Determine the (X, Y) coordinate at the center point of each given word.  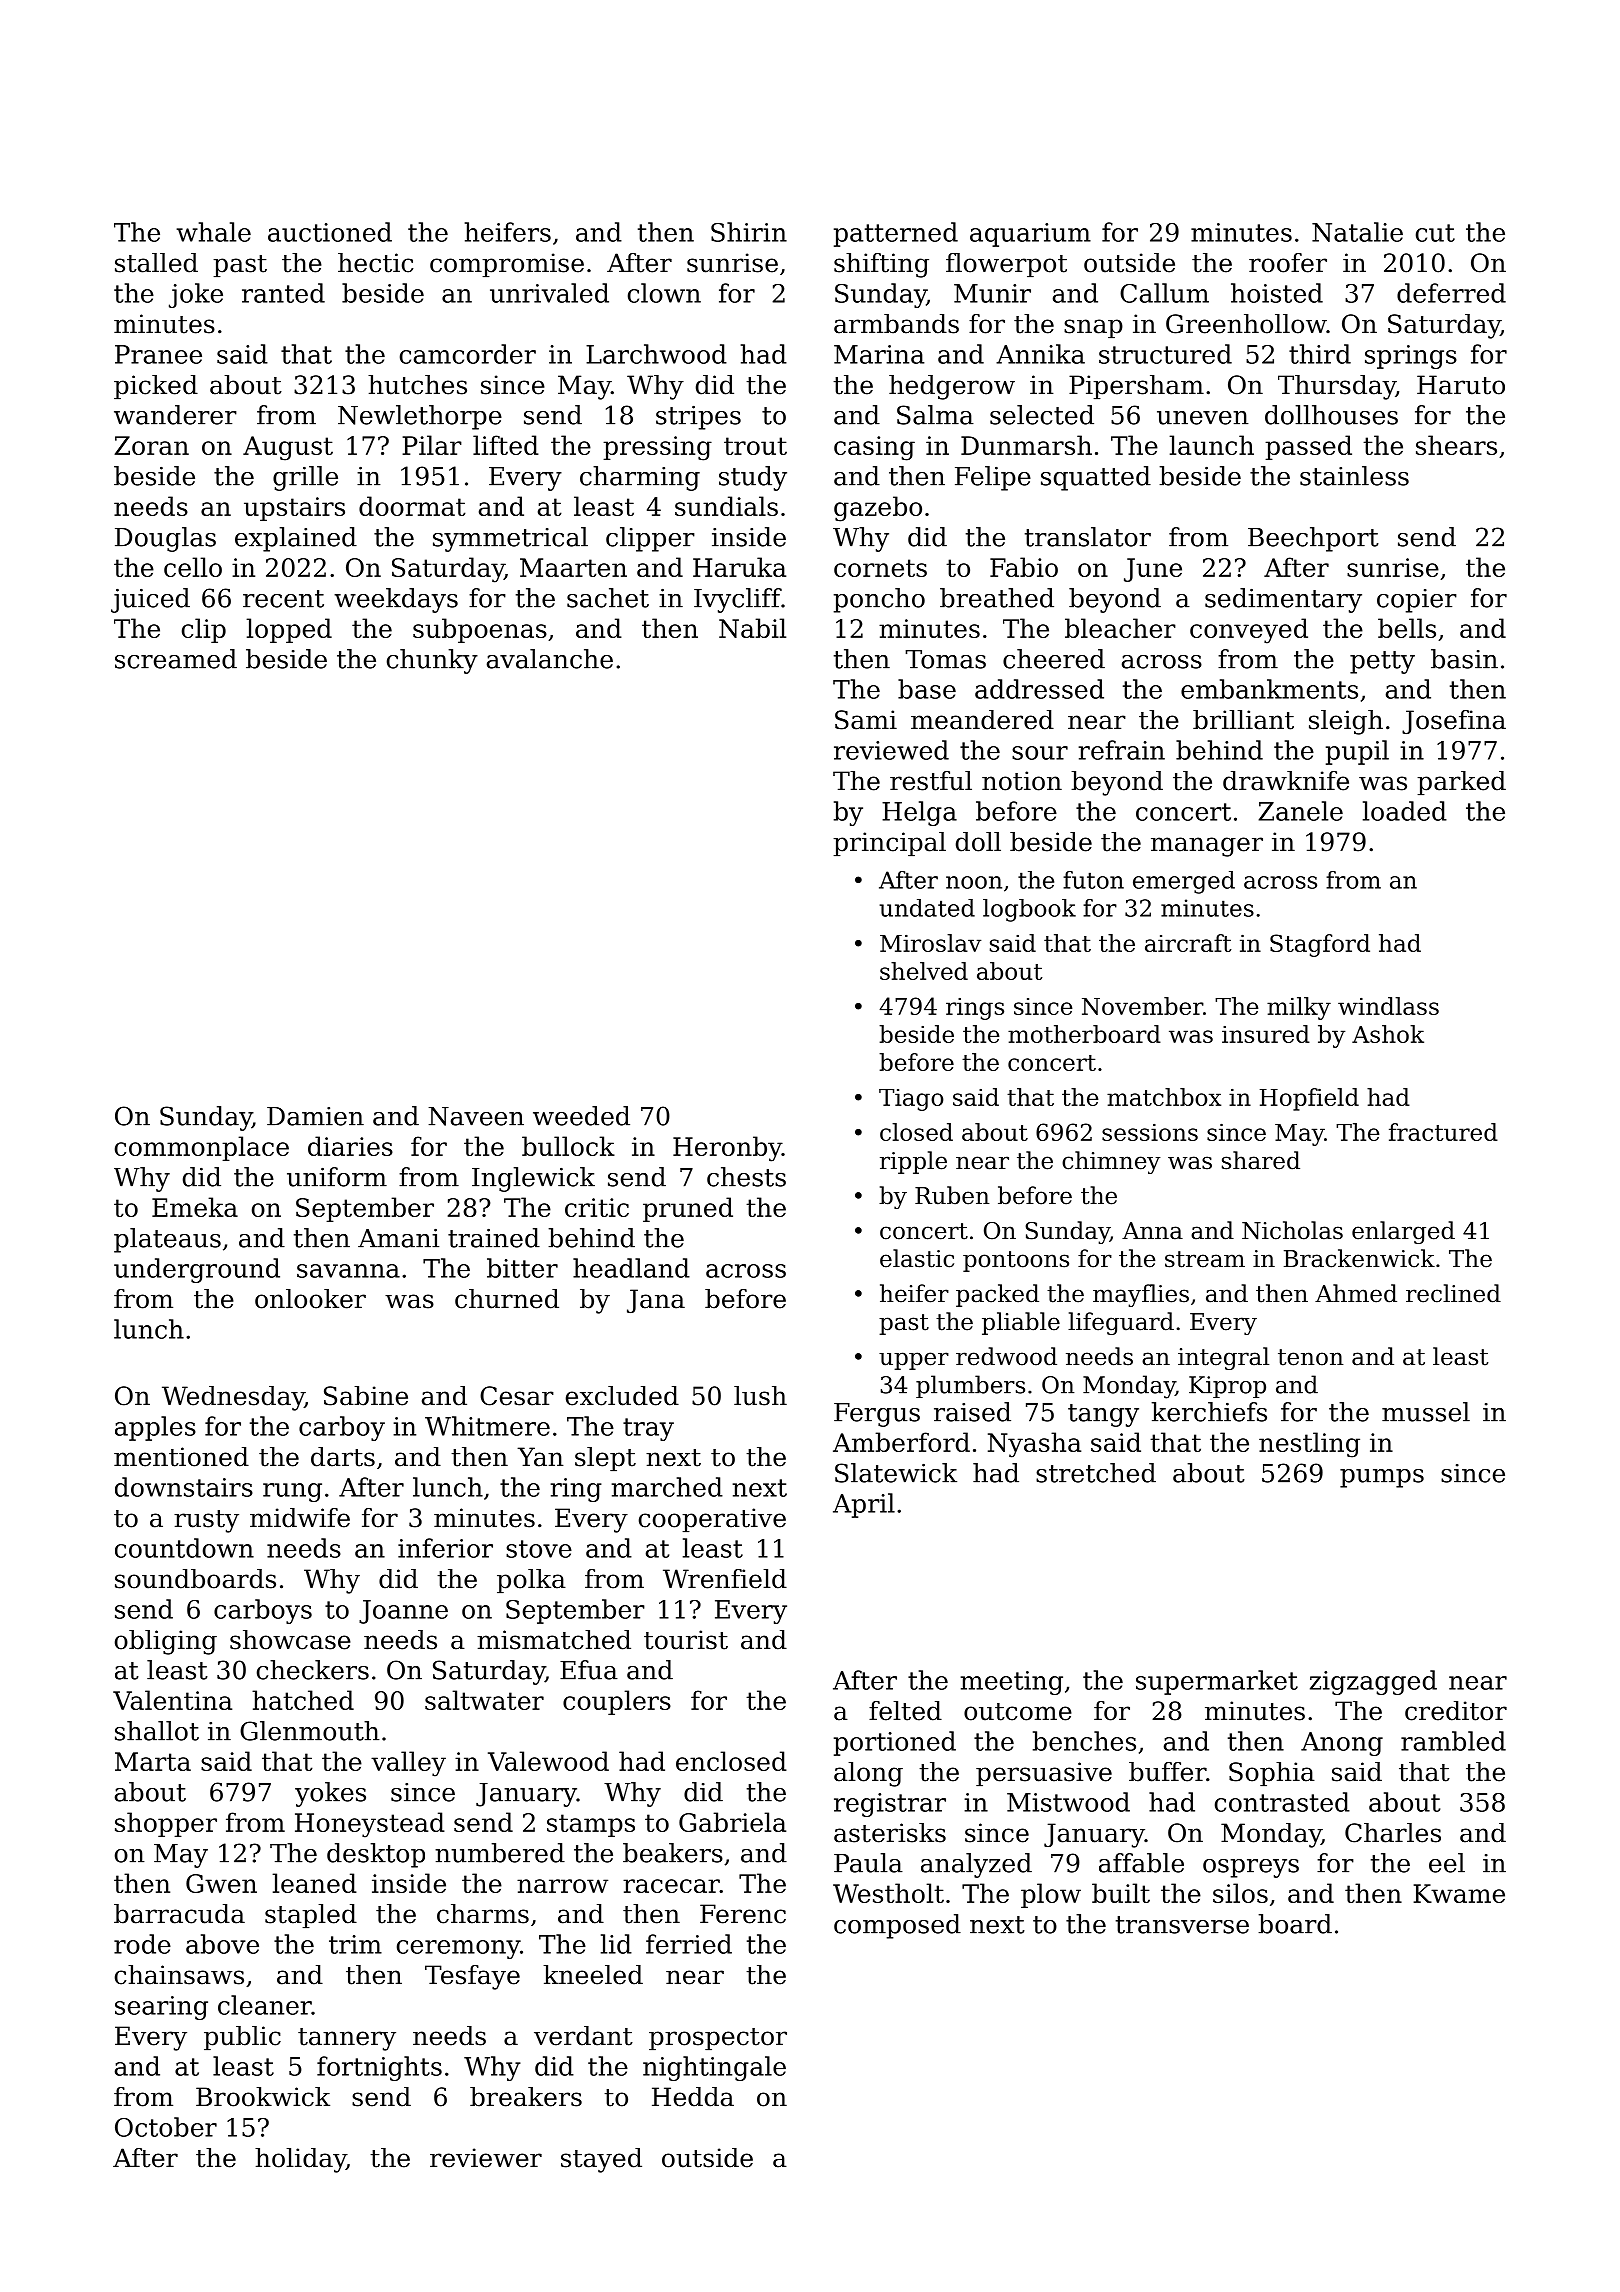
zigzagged (1373, 1682)
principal (889, 844)
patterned (896, 234)
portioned (895, 1743)
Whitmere (487, 1426)
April (864, 1505)
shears (1456, 445)
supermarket (1217, 1682)
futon (1093, 880)
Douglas (165, 539)
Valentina (172, 1700)
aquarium (1030, 235)
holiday (300, 2160)
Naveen (476, 1116)
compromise (507, 265)
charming (640, 478)
